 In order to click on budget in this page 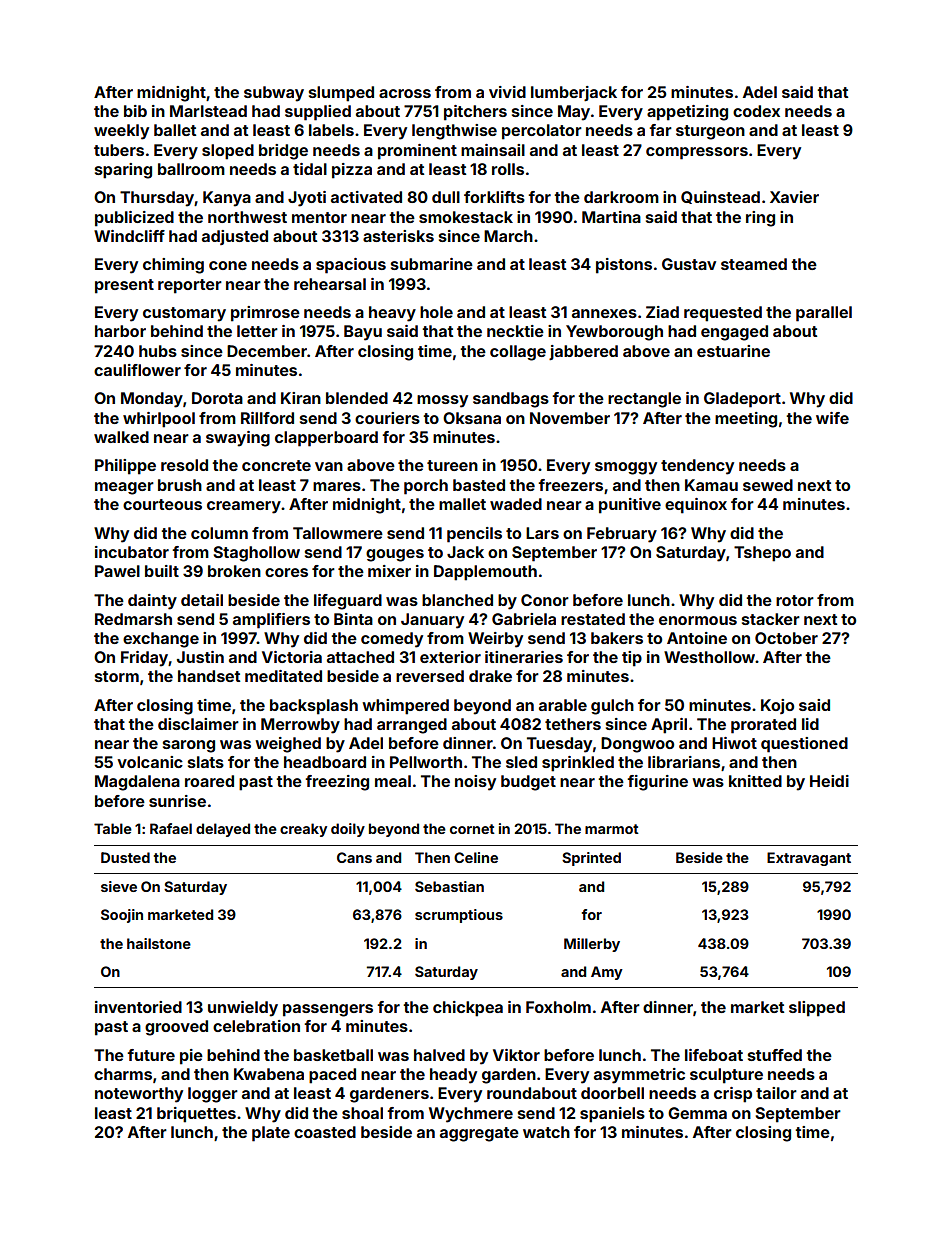, I will do `click(528, 783)`.
